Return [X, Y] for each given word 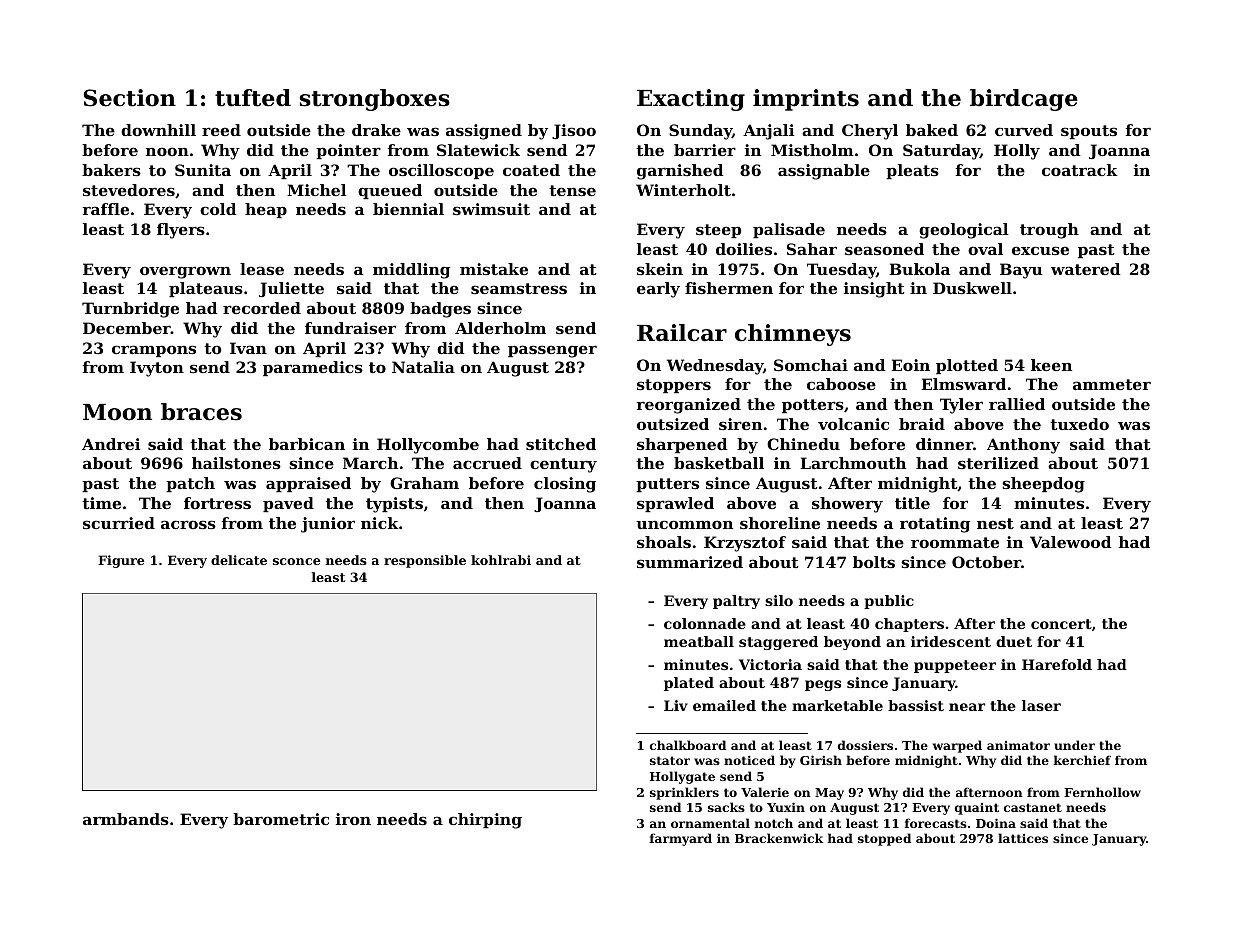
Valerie [765, 792]
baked [932, 130]
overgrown [185, 272]
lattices [1023, 838]
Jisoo [574, 131]
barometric [281, 819]
